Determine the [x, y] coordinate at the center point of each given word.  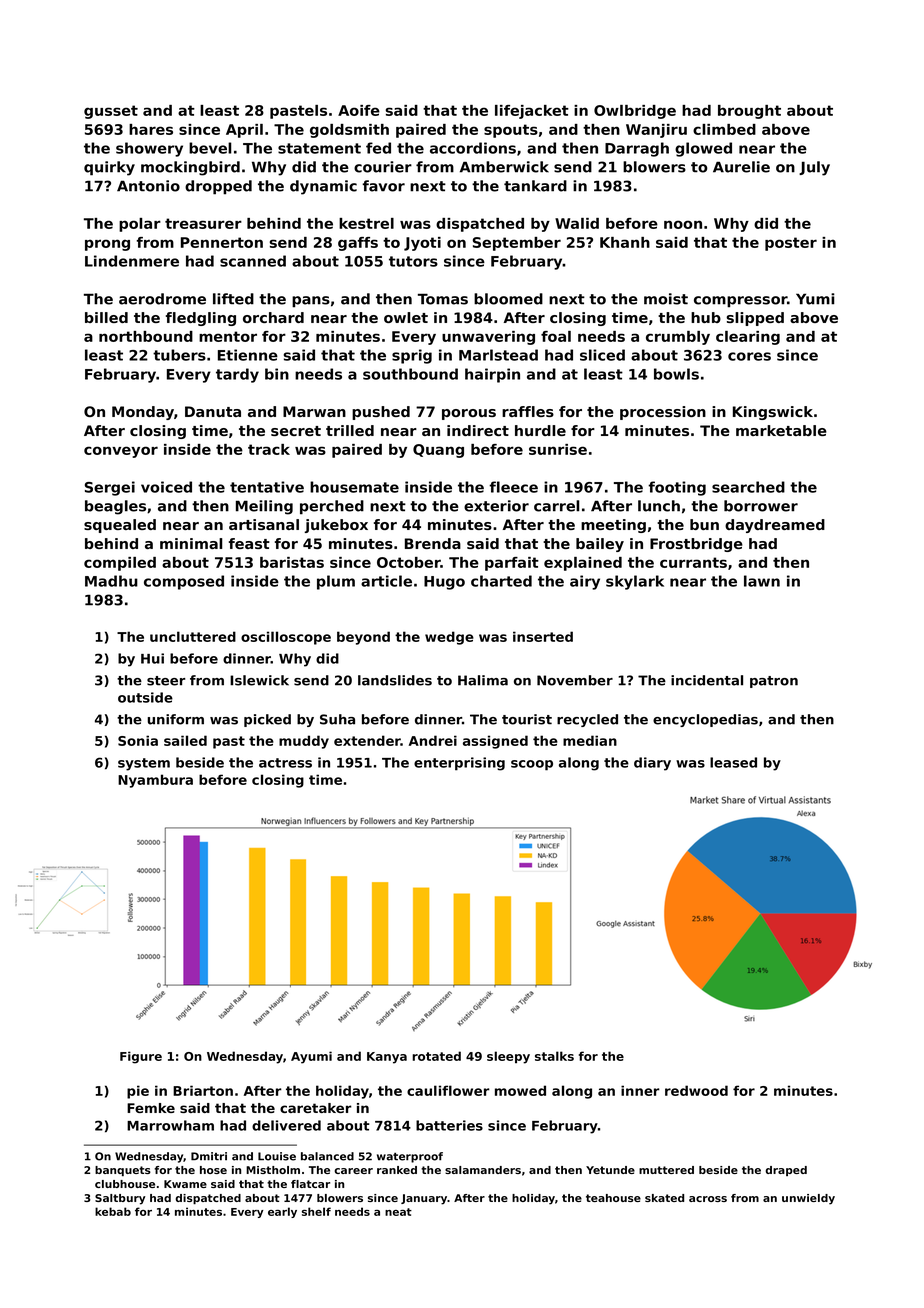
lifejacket [532, 112]
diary [652, 764]
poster [791, 244]
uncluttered [193, 636]
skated [664, 1198]
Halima [483, 680]
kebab [113, 1211]
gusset [111, 112]
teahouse [613, 1198]
